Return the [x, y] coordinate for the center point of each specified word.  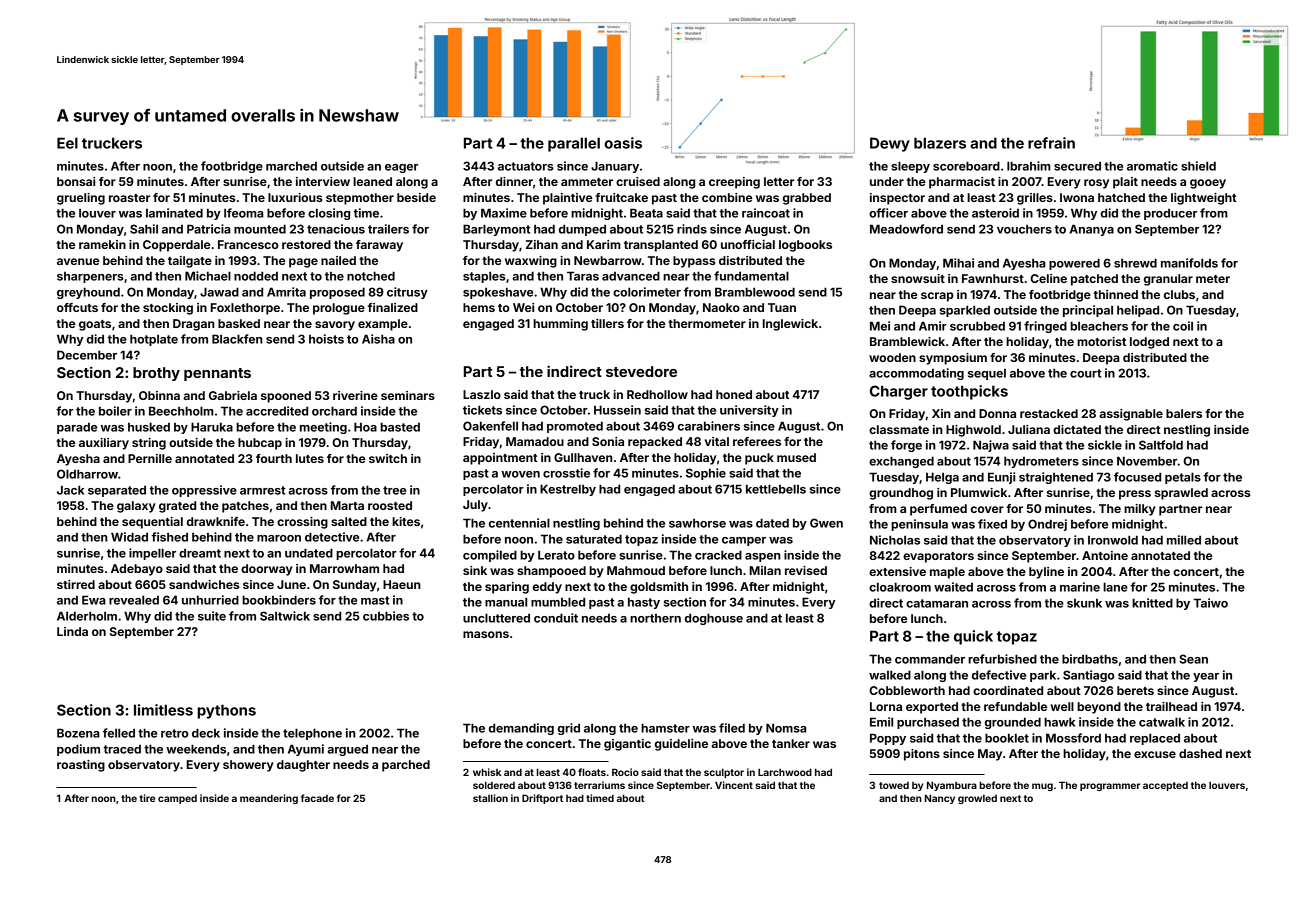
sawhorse [697, 523]
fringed [1045, 327]
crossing [302, 523]
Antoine [1105, 555]
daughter [303, 766]
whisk [487, 772]
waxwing [531, 262]
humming [560, 325]
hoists [326, 339]
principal [1088, 311]
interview [323, 181]
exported [932, 708]
